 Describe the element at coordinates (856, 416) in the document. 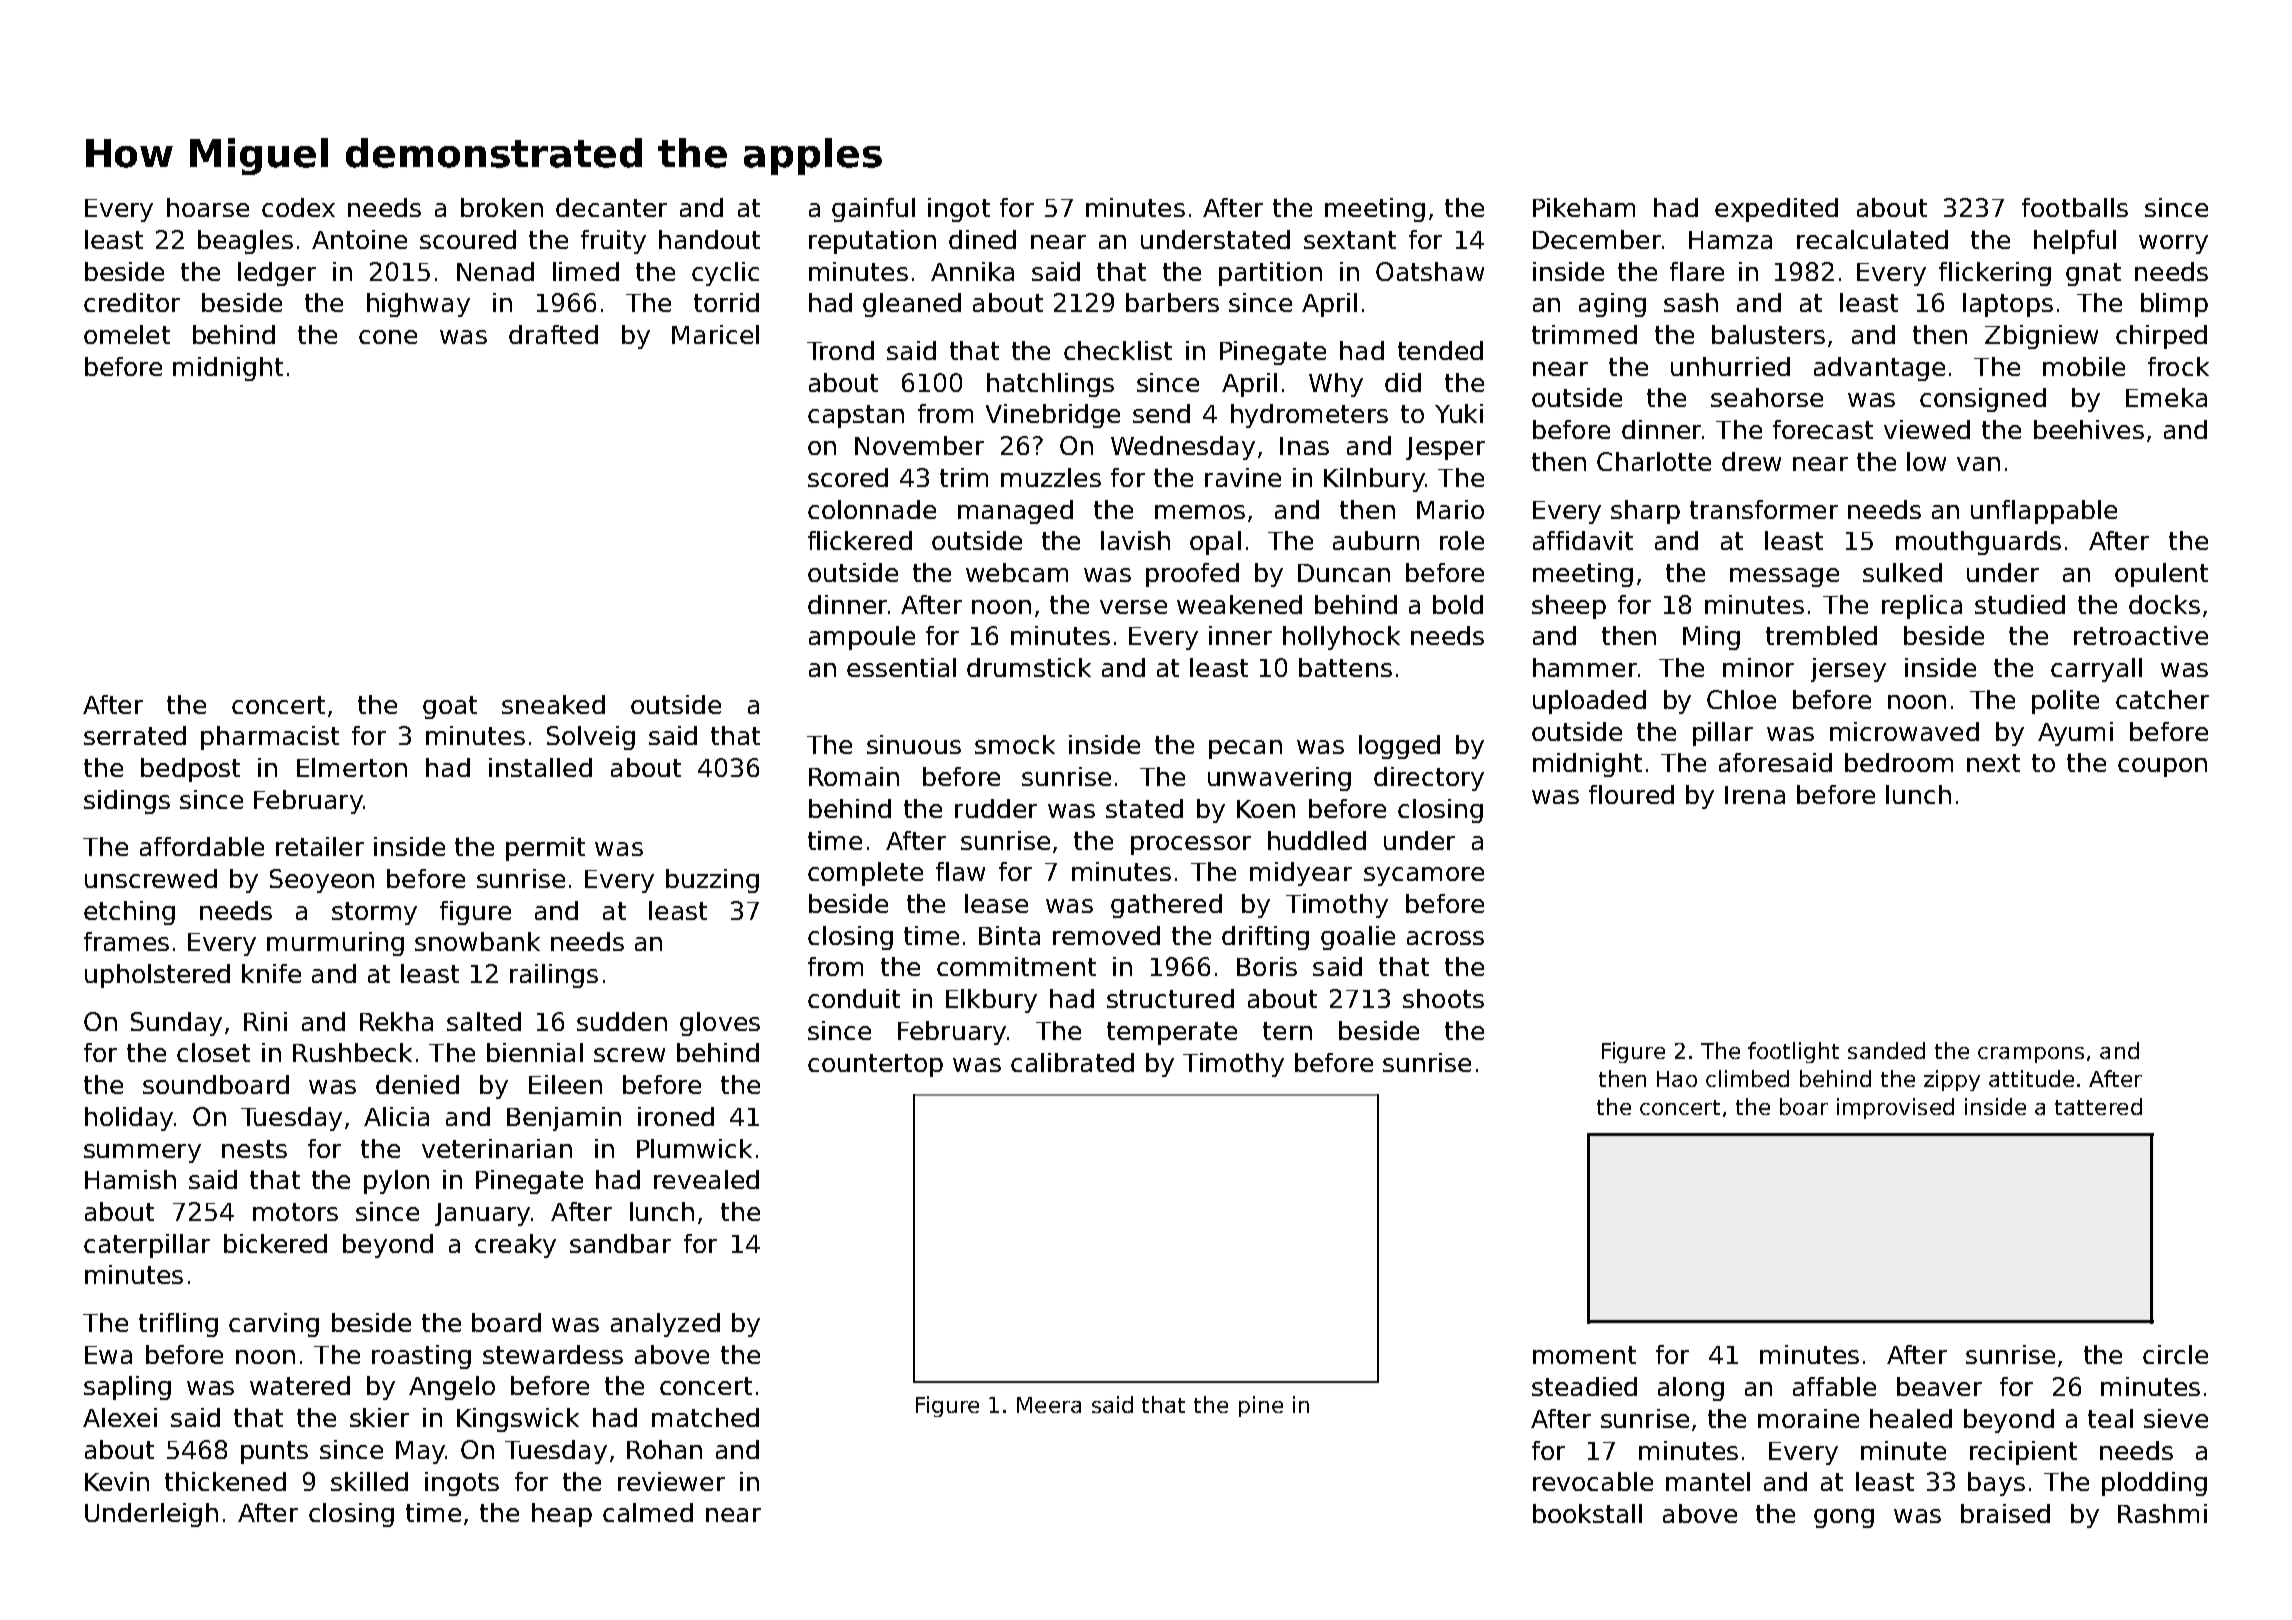

I see `capstan` at that location.
